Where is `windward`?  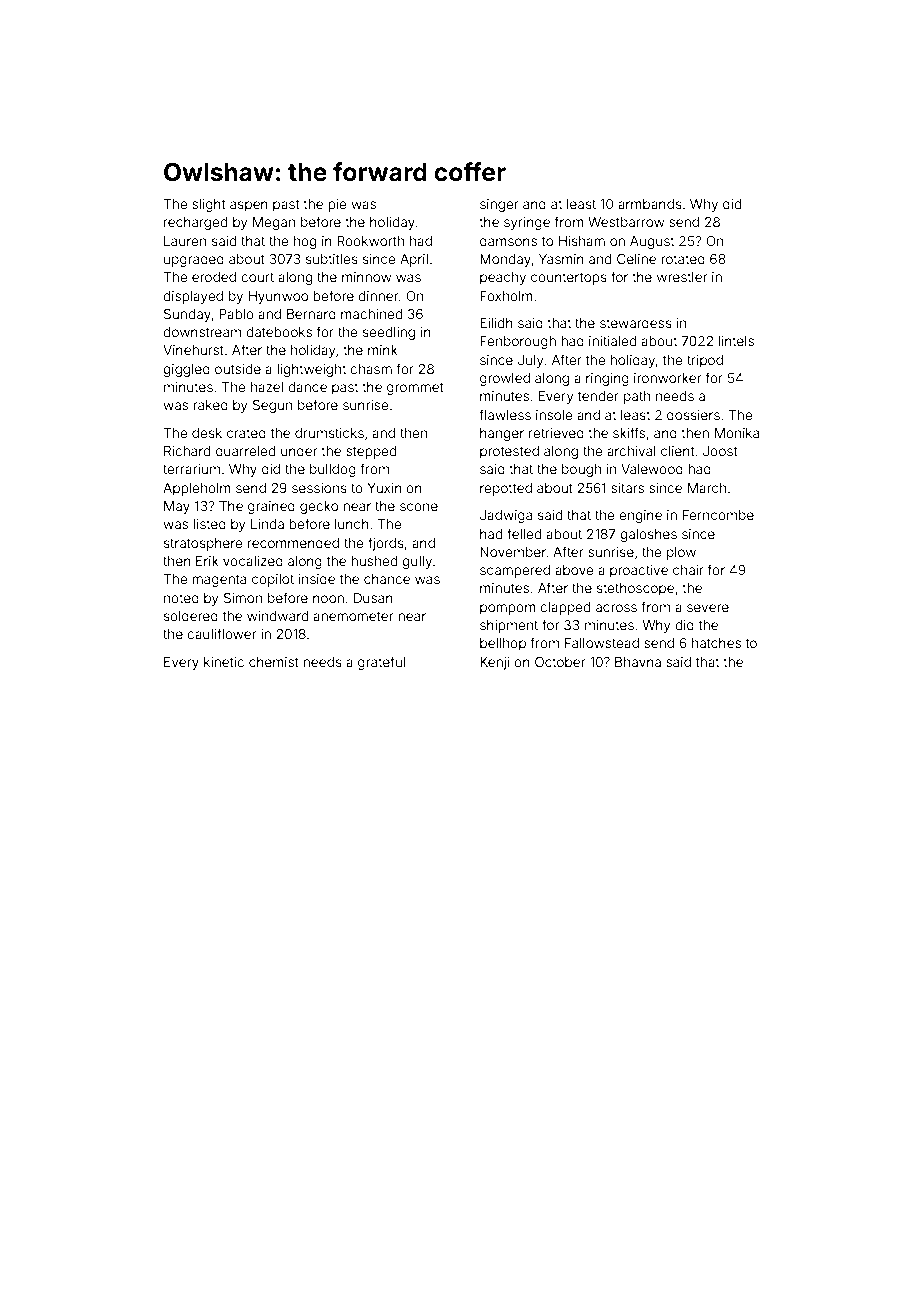 windward is located at coordinates (277, 616).
